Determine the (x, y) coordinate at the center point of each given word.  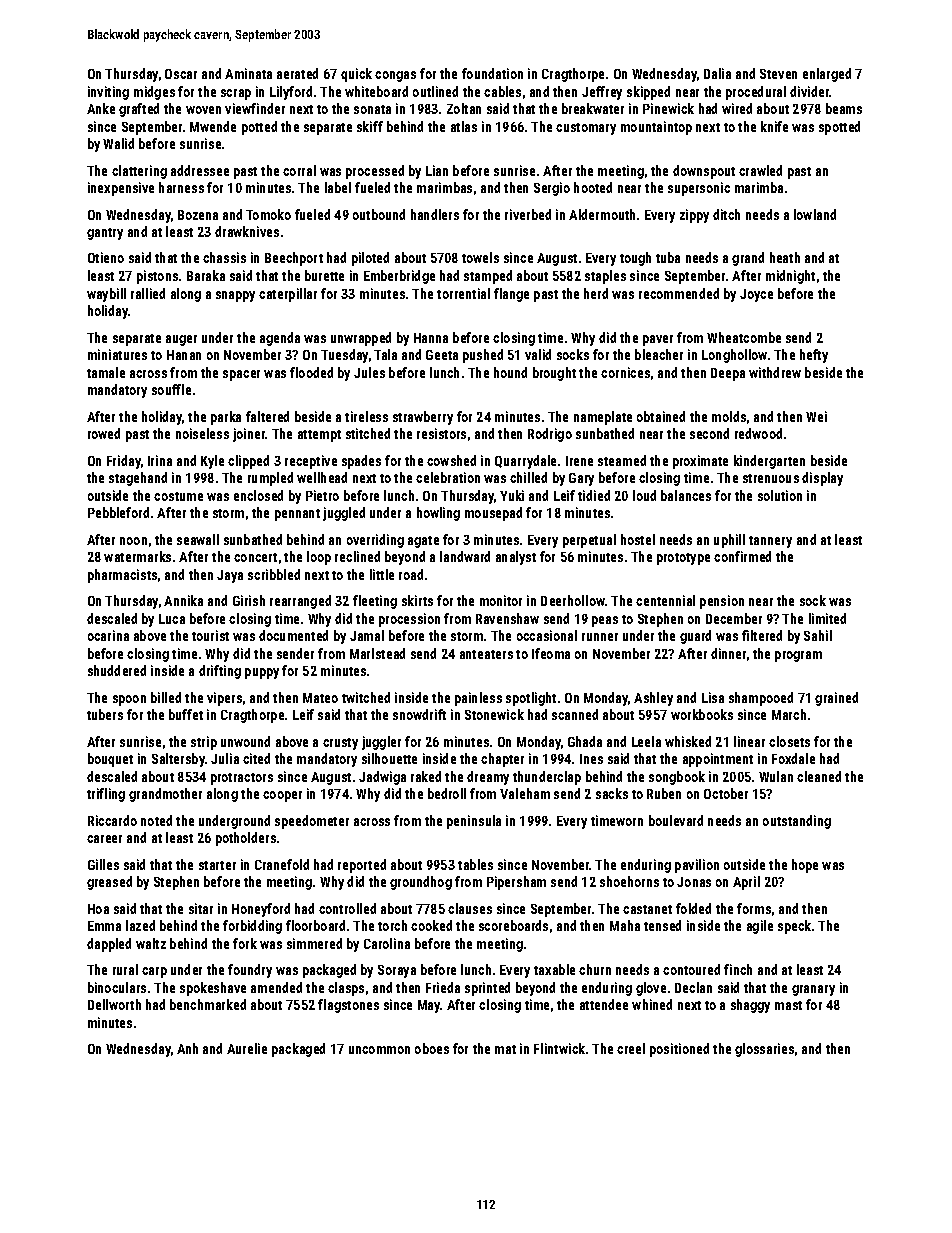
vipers (224, 699)
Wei (816, 416)
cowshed (451, 460)
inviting (108, 93)
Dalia (717, 73)
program (798, 656)
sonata (372, 109)
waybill (106, 295)
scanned (575, 714)
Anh (187, 1048)
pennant (297, 515)
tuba (668, 257)
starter (217, 865)
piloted (370, 259)
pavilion (697, 866)
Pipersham (516, 883)
